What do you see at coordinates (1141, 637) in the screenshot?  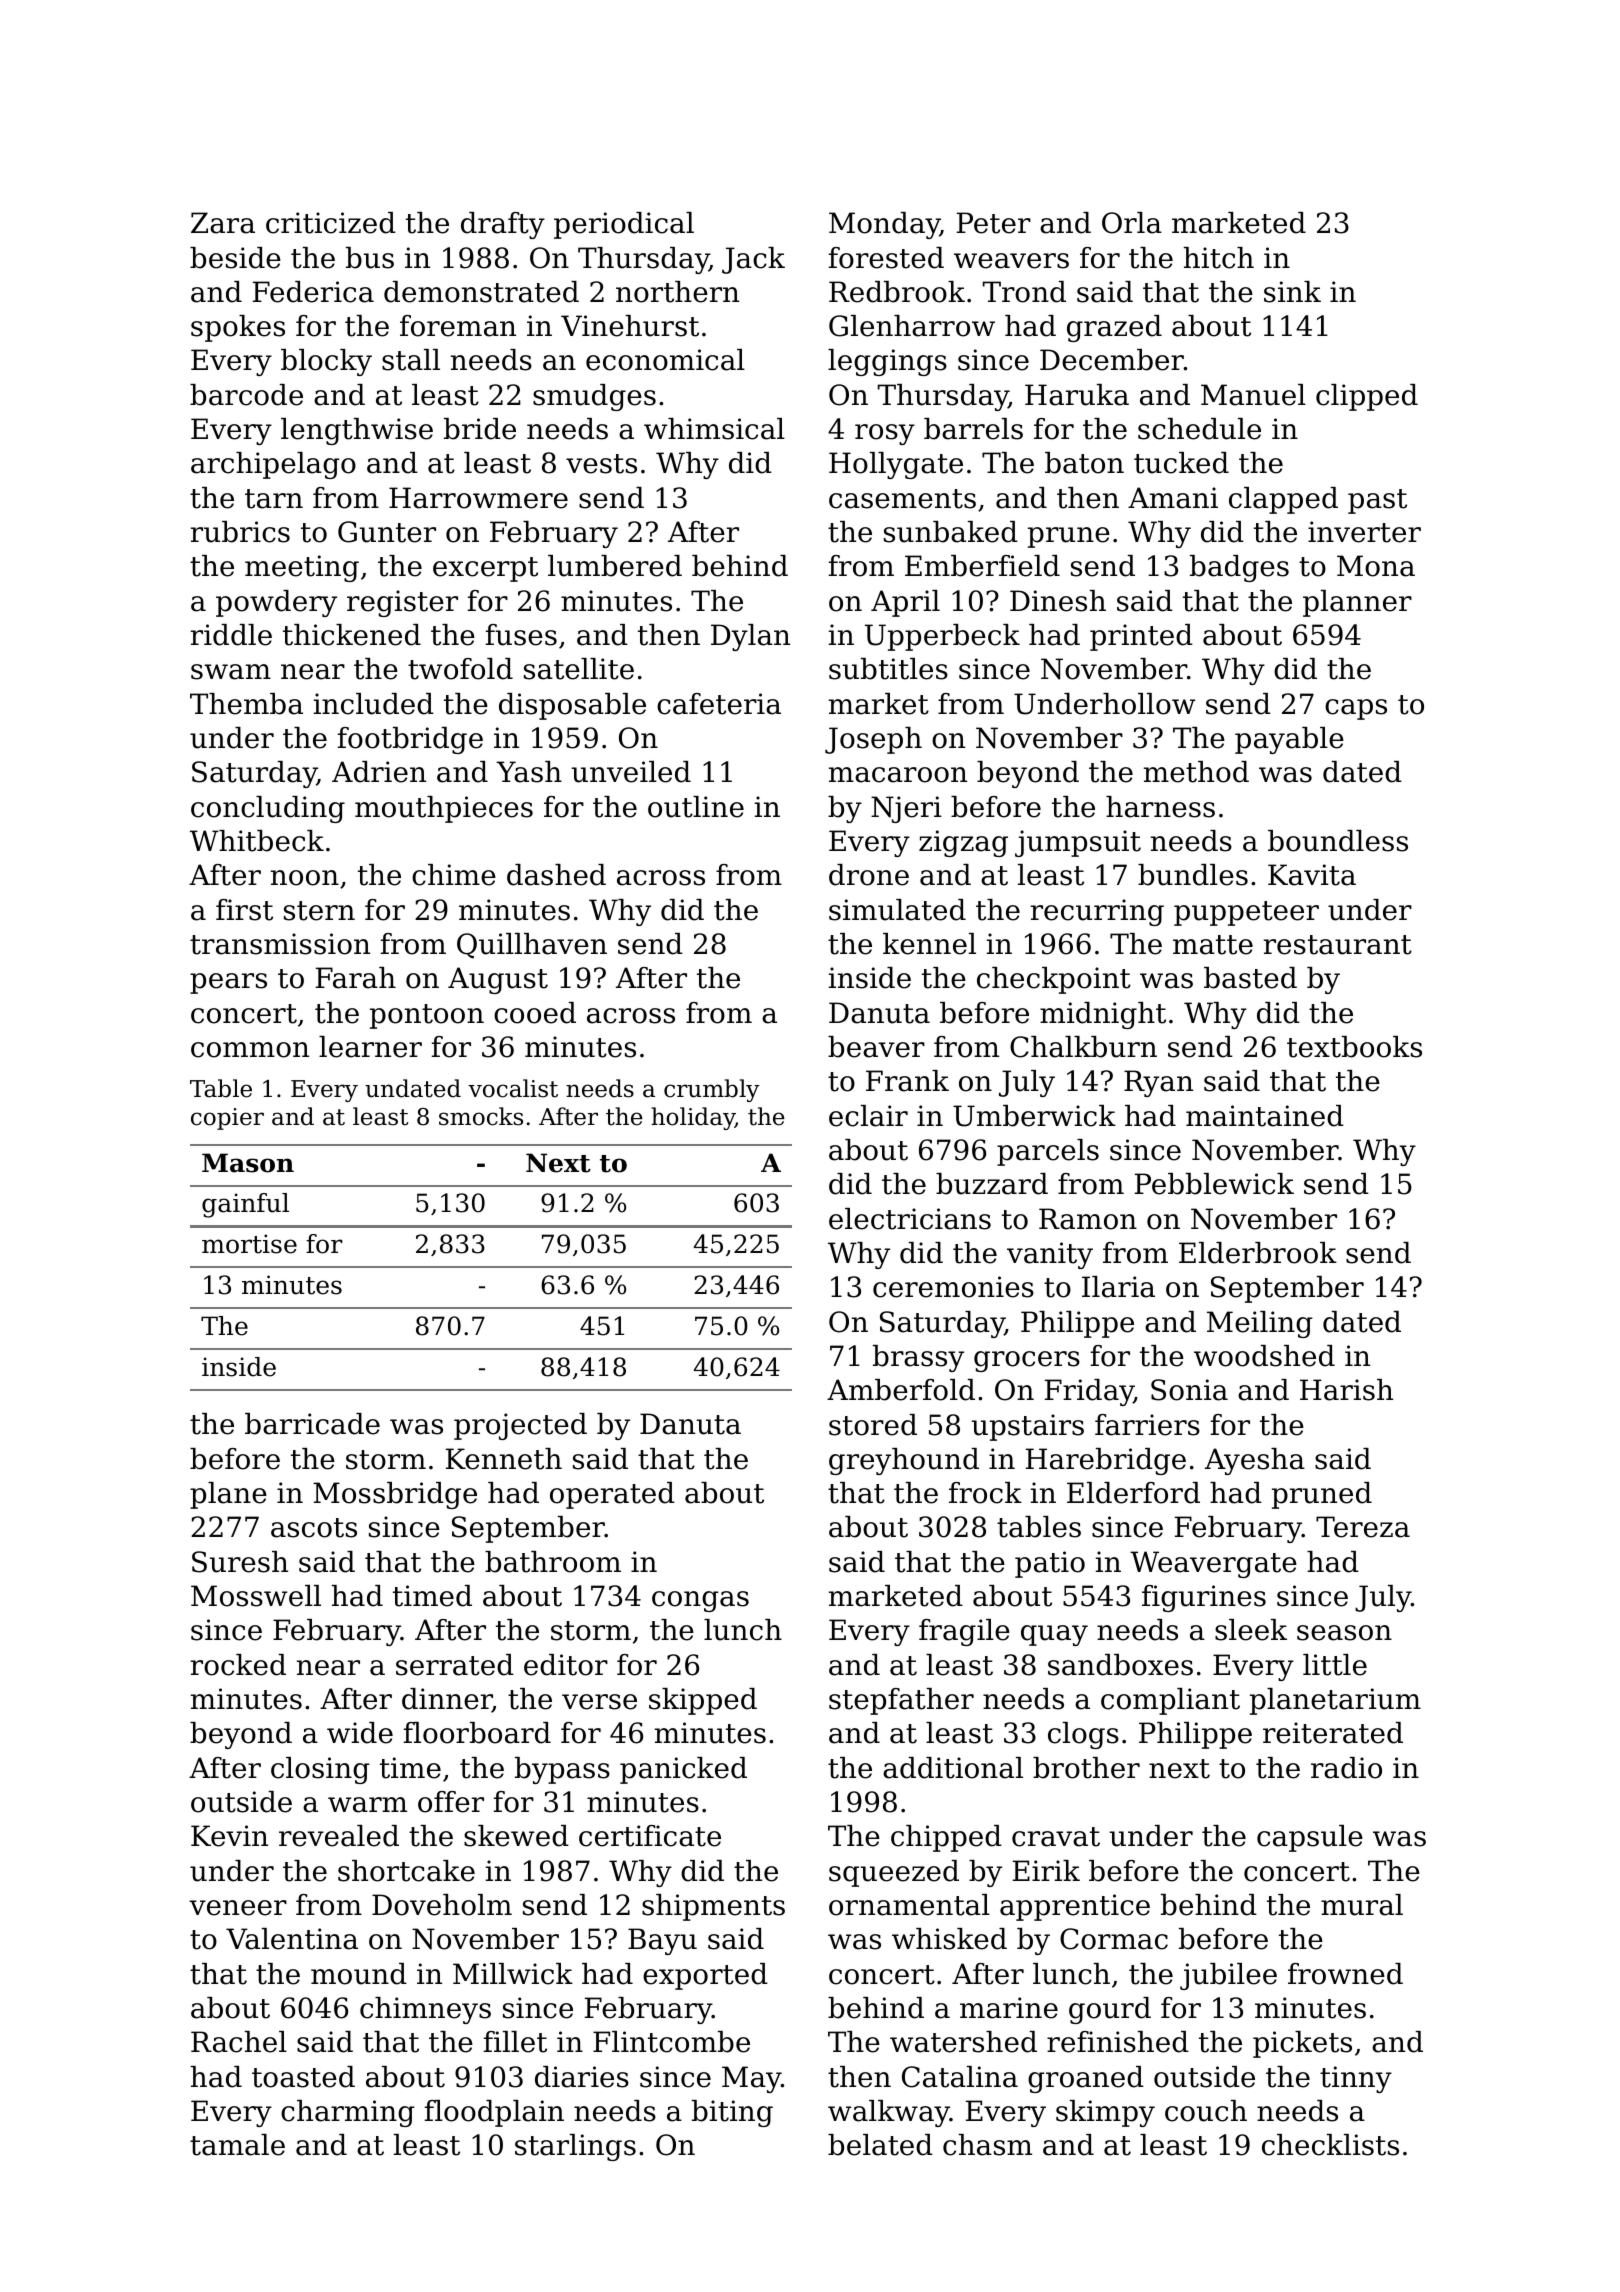 I see `printed` at bounding box center [1141, 637].
